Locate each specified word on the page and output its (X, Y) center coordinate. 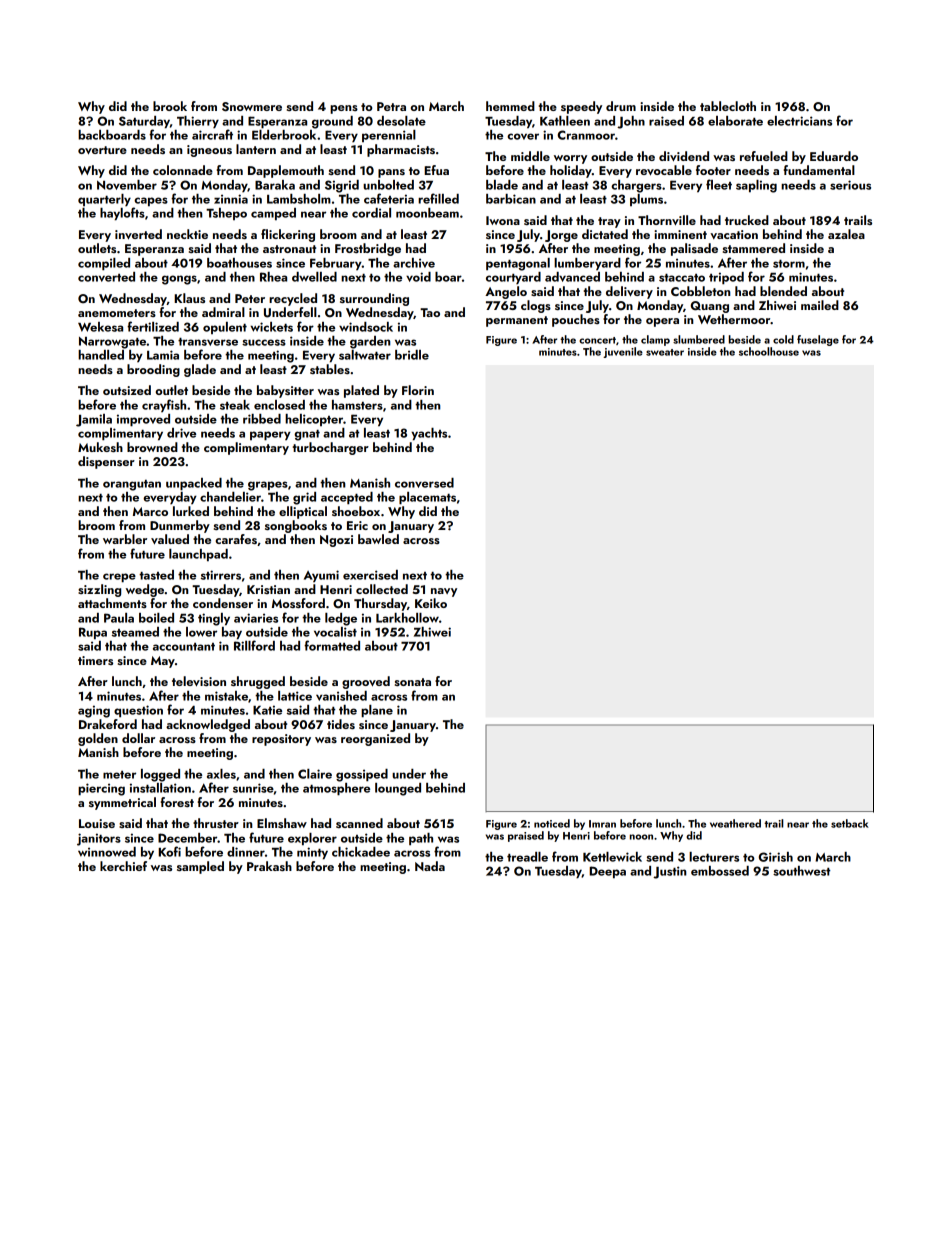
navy (444, 592)
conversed (424, 483)
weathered (735, 823)
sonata (413, 682)
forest (177, 802)
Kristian (268, 589)
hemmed (510, 106)
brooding (153, 370)
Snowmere (252, 107)
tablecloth (728, 106)
